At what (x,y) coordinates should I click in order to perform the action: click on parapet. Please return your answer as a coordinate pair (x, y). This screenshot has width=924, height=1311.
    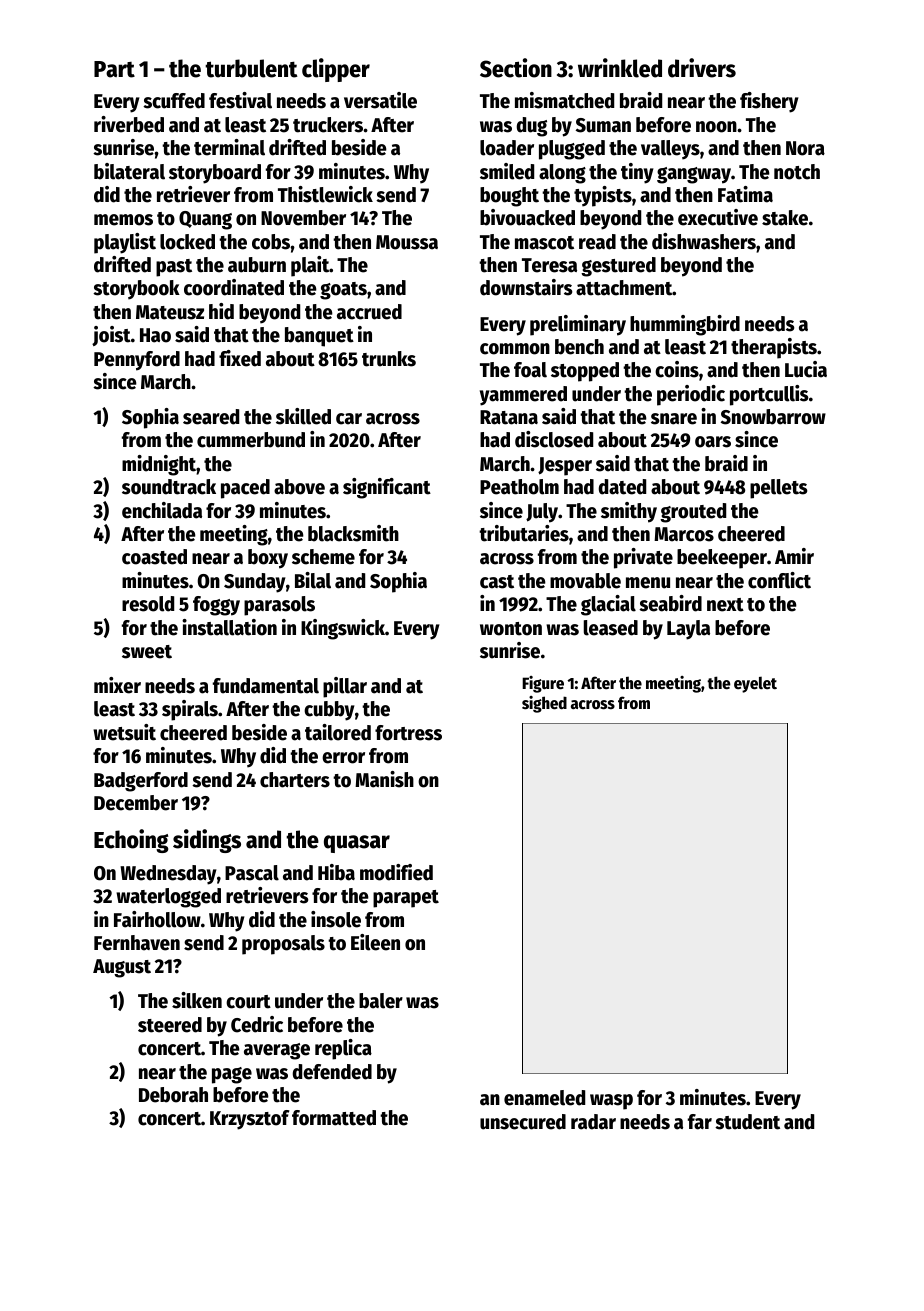
    Looking at the image, I should click on (406, 899).
